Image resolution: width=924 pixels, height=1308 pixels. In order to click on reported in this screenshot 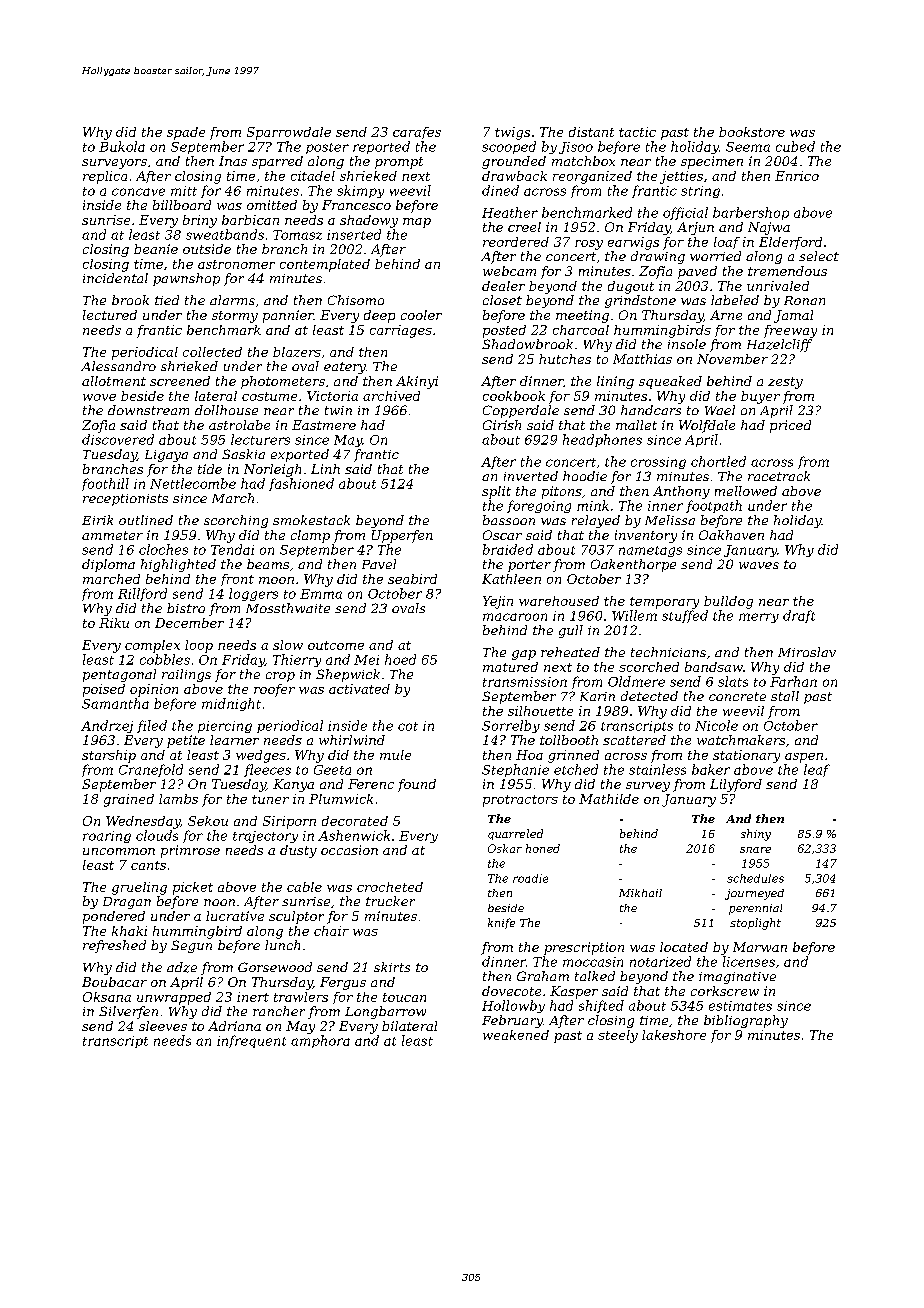, I will do `click(381, 147)`.
